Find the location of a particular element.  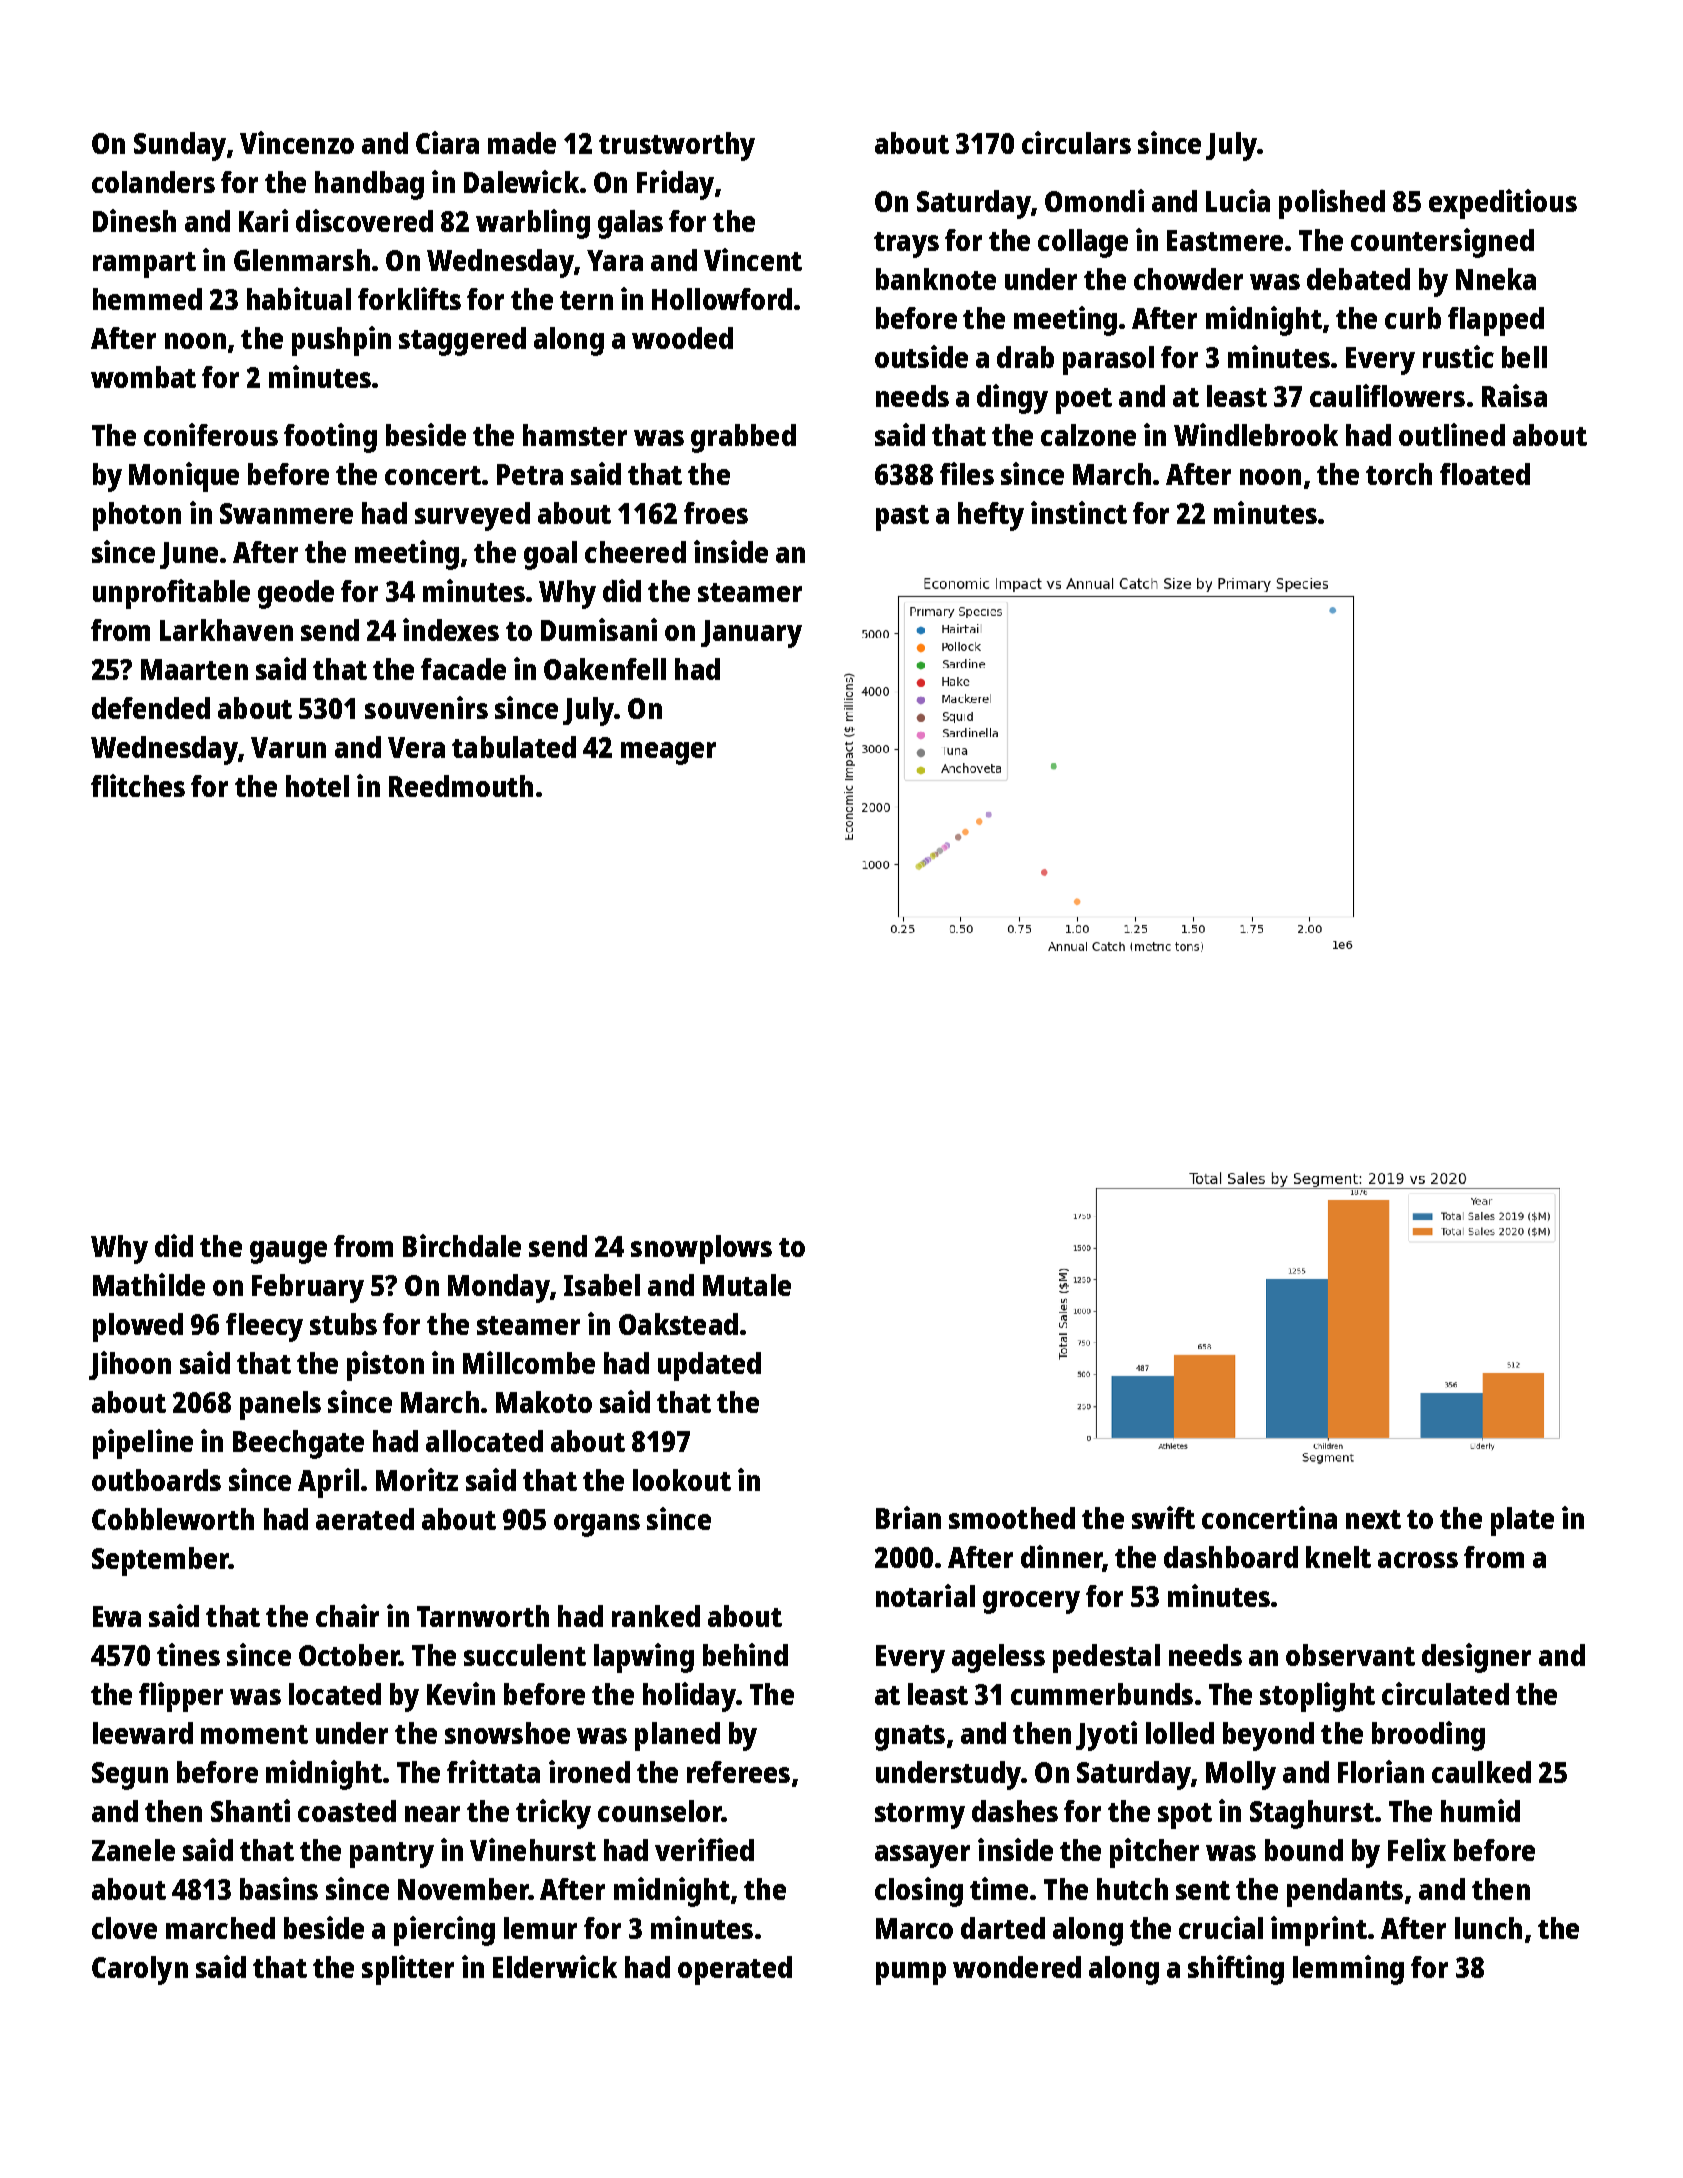

countersigned is located at coordinates (1442, 243).
